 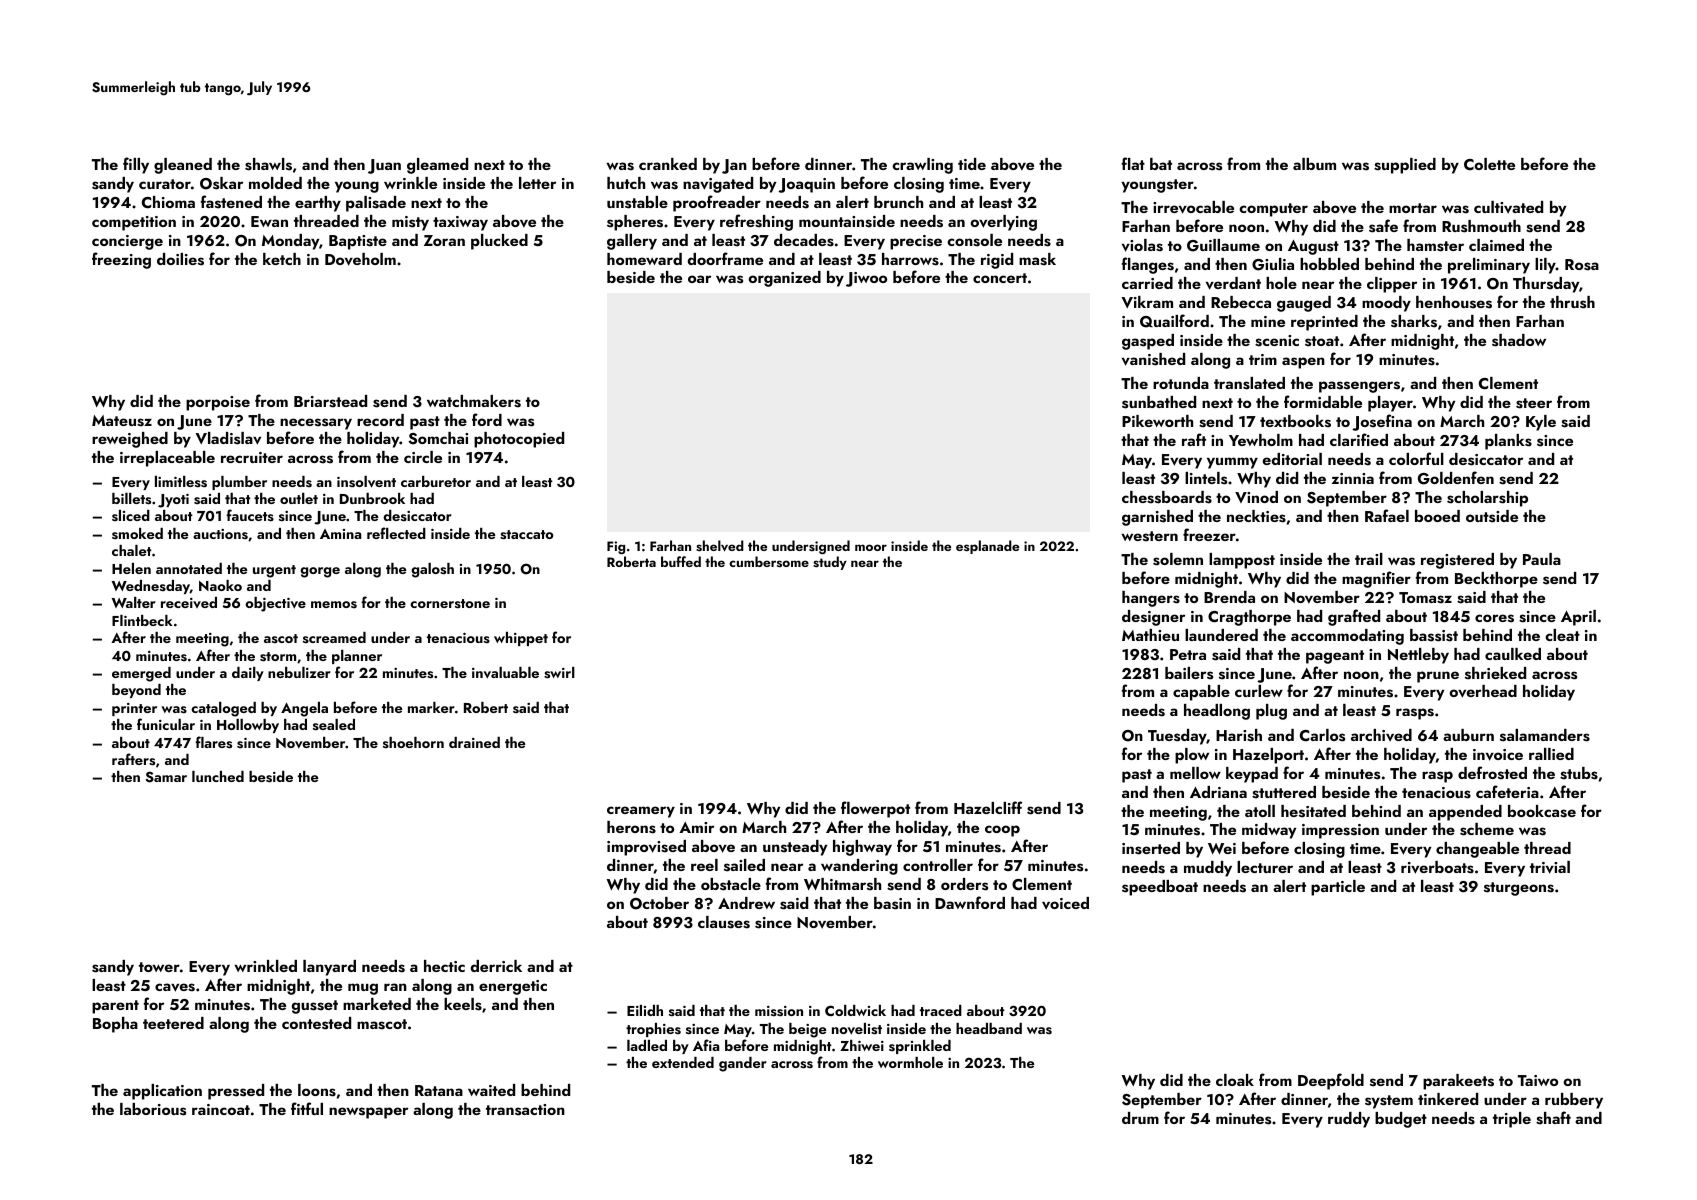 What do you see at coordinates (1188, 654) in the image?
I see `Petra` at bounding box center [1188, 654].
